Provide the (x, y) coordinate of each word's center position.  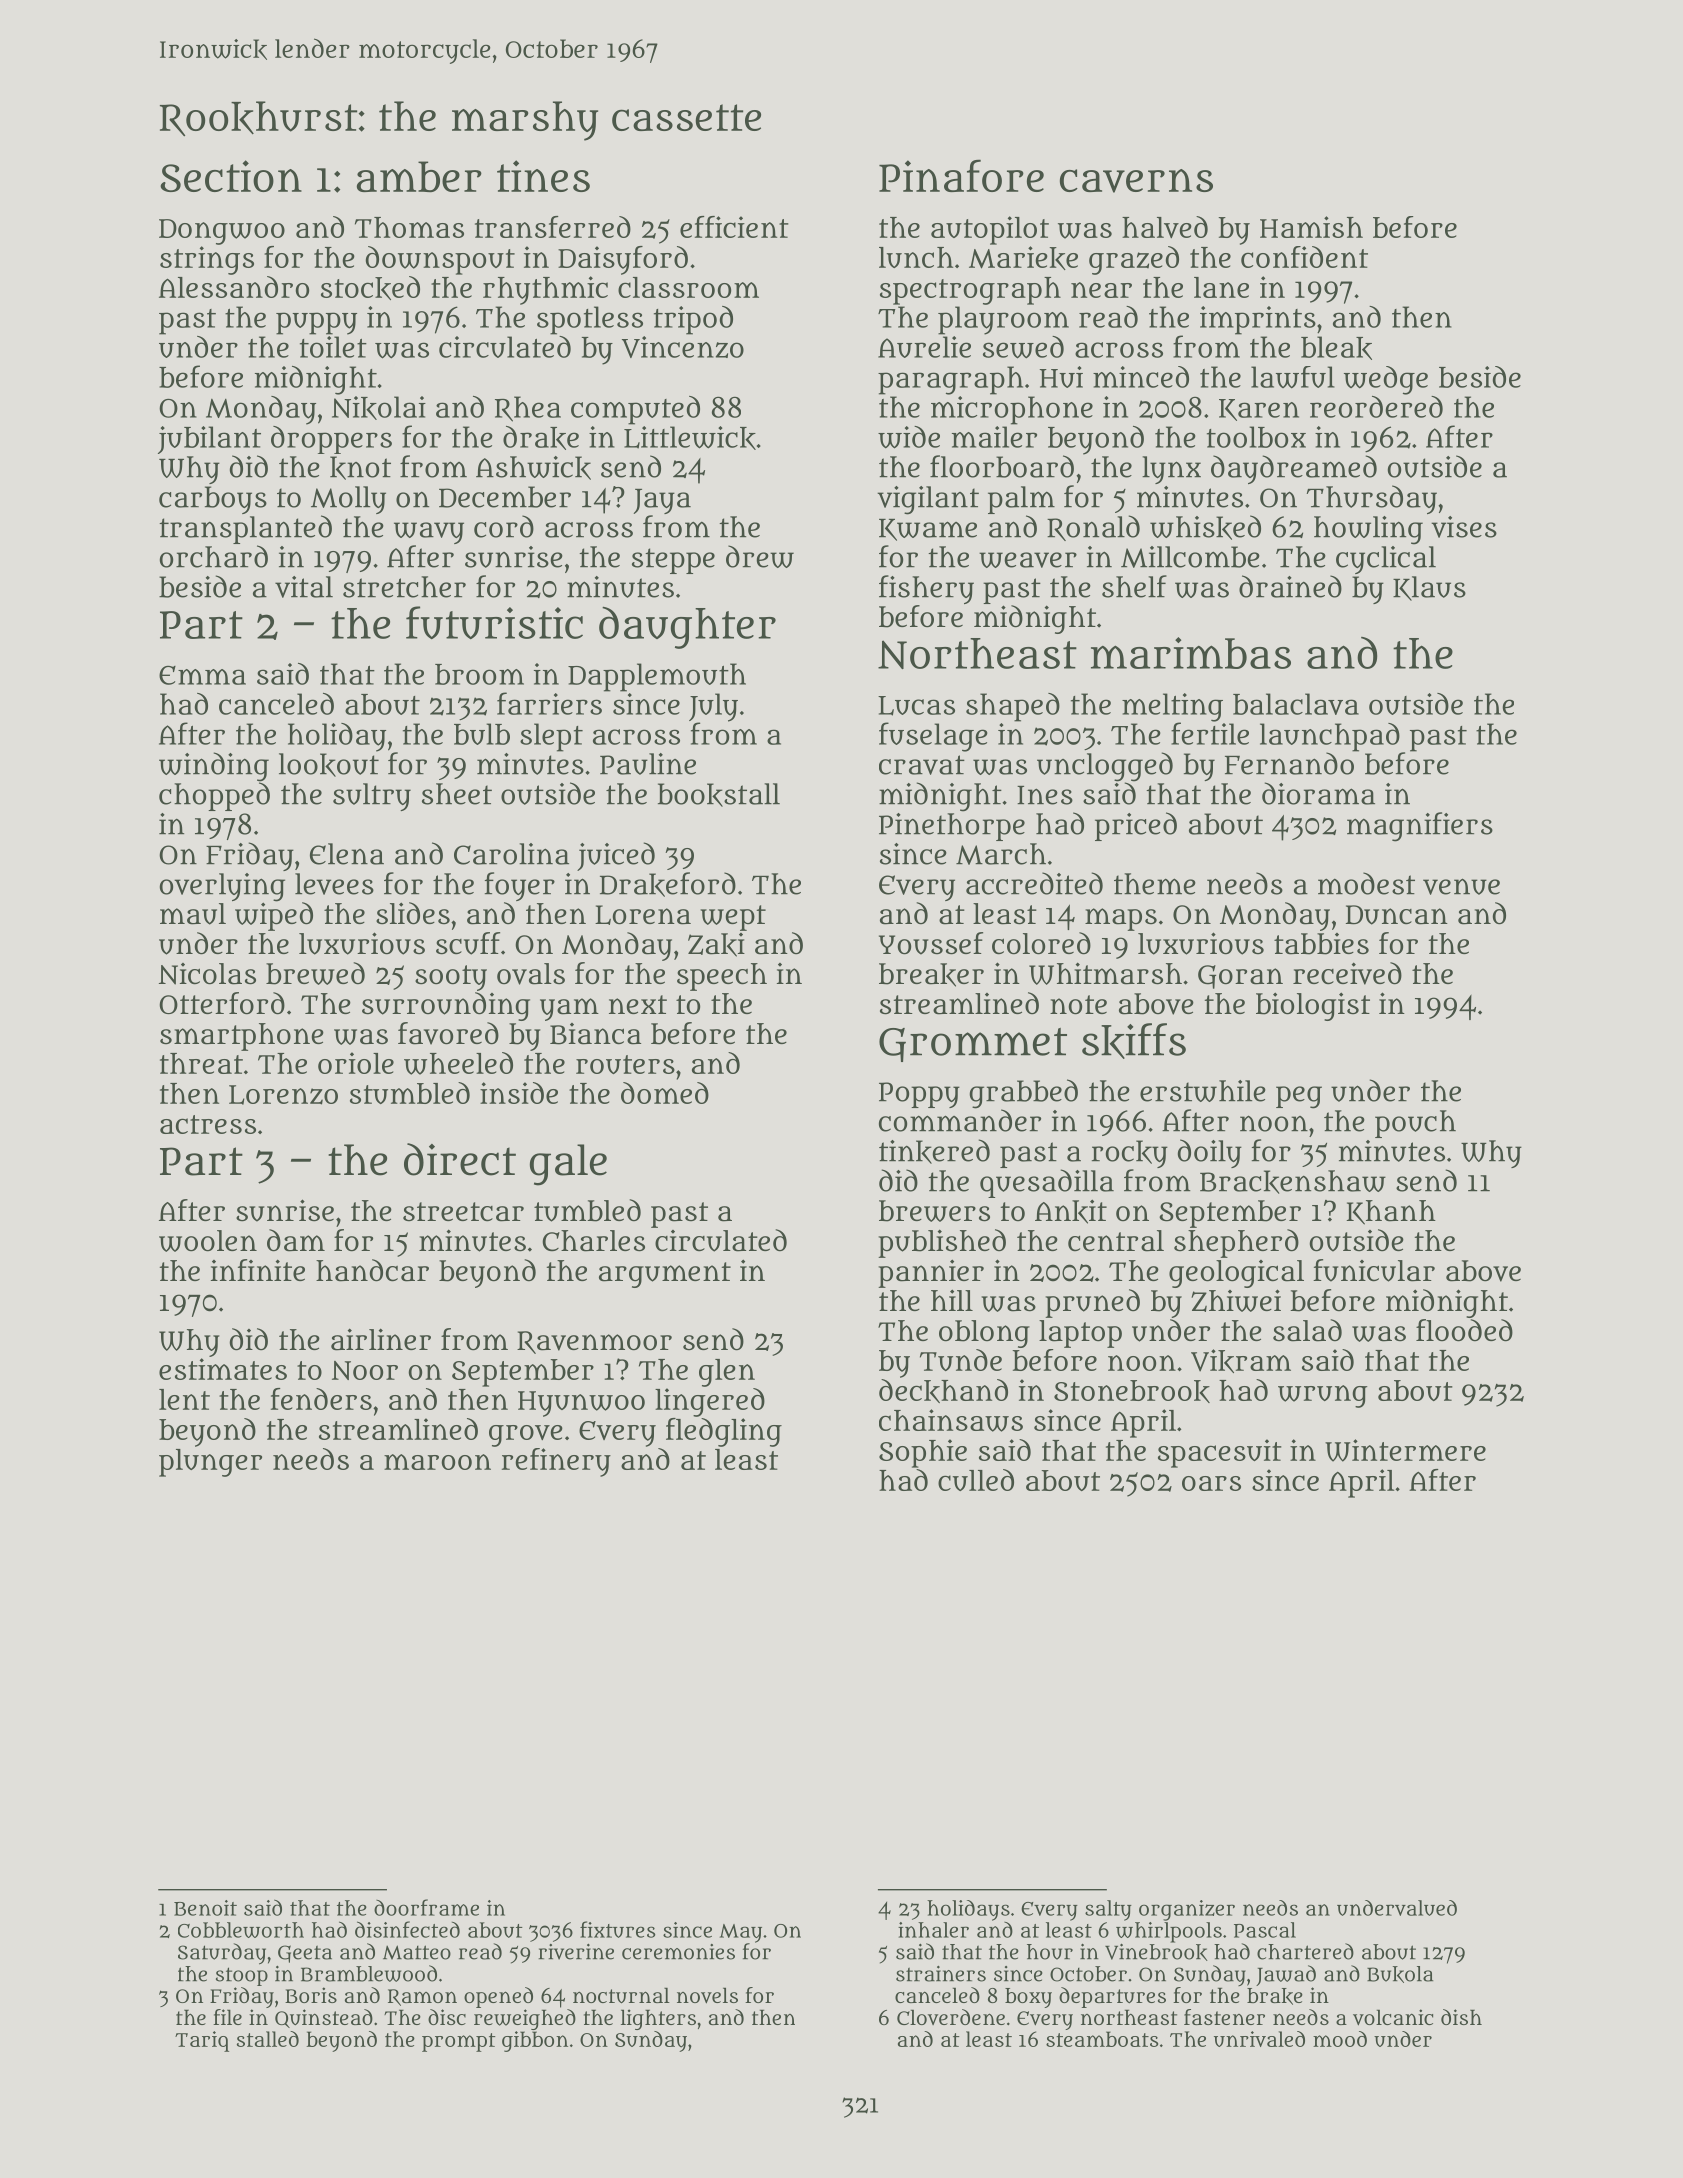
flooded (1464, 1330)
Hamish (1311, 227)
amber (419, 177)
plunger (210, 1463)
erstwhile (1203, 1091)
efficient (734, 227)
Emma (202, 675)
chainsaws (951, 1420)
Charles (593, 1241)
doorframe (426, 1907)
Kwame (928, 530)
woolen (208, 1241)
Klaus (1429, 588)
